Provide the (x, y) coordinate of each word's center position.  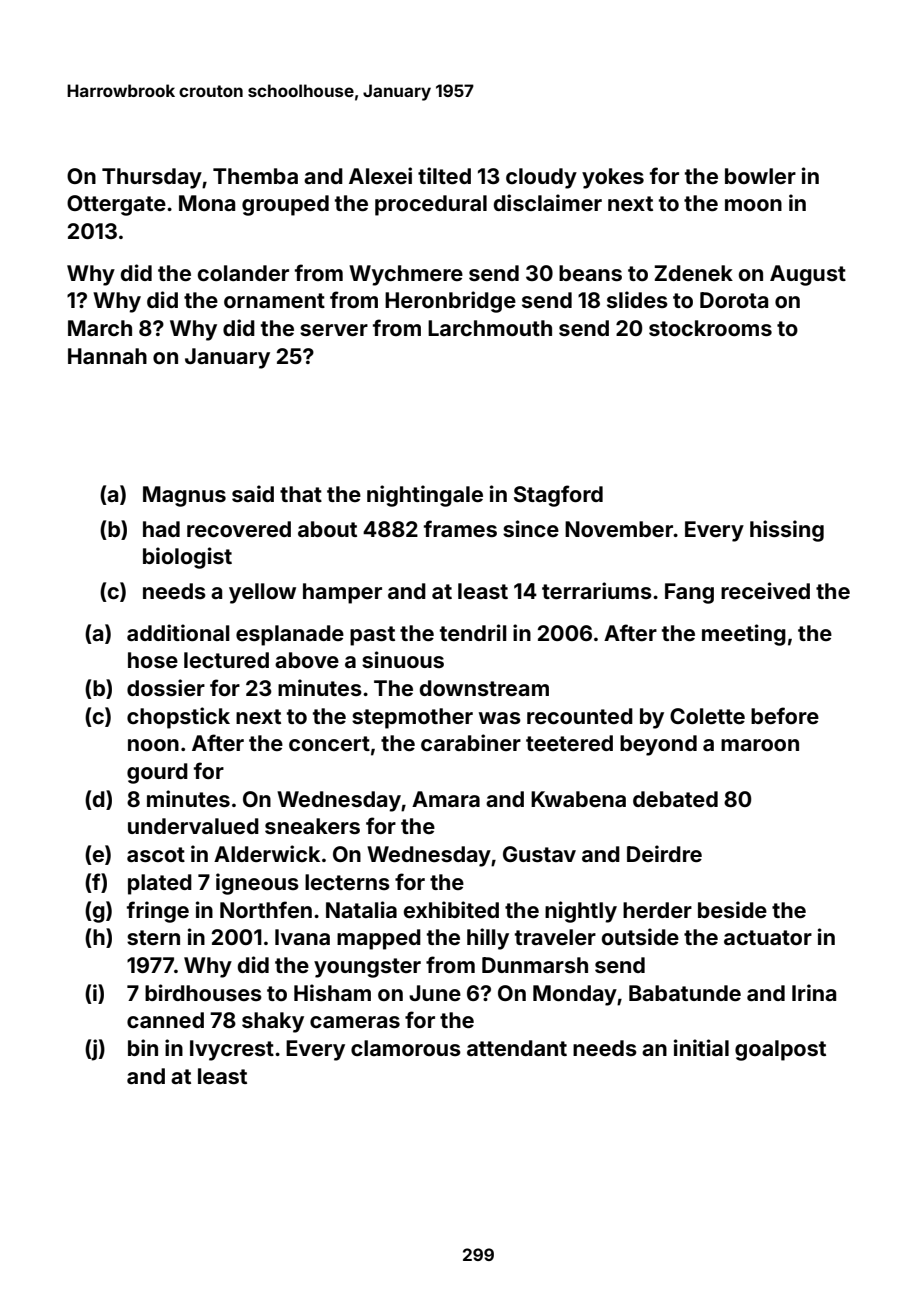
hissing (787, 531)
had (161, 529)
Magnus (184, 496)
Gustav (539, 854)
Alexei (380, 175)
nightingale (425, 496)
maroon (760, 745)
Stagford (558, 496)
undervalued (193, 826)
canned (165, 1020)
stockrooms (710, 328)
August (808, 275)
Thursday (152, 178)
